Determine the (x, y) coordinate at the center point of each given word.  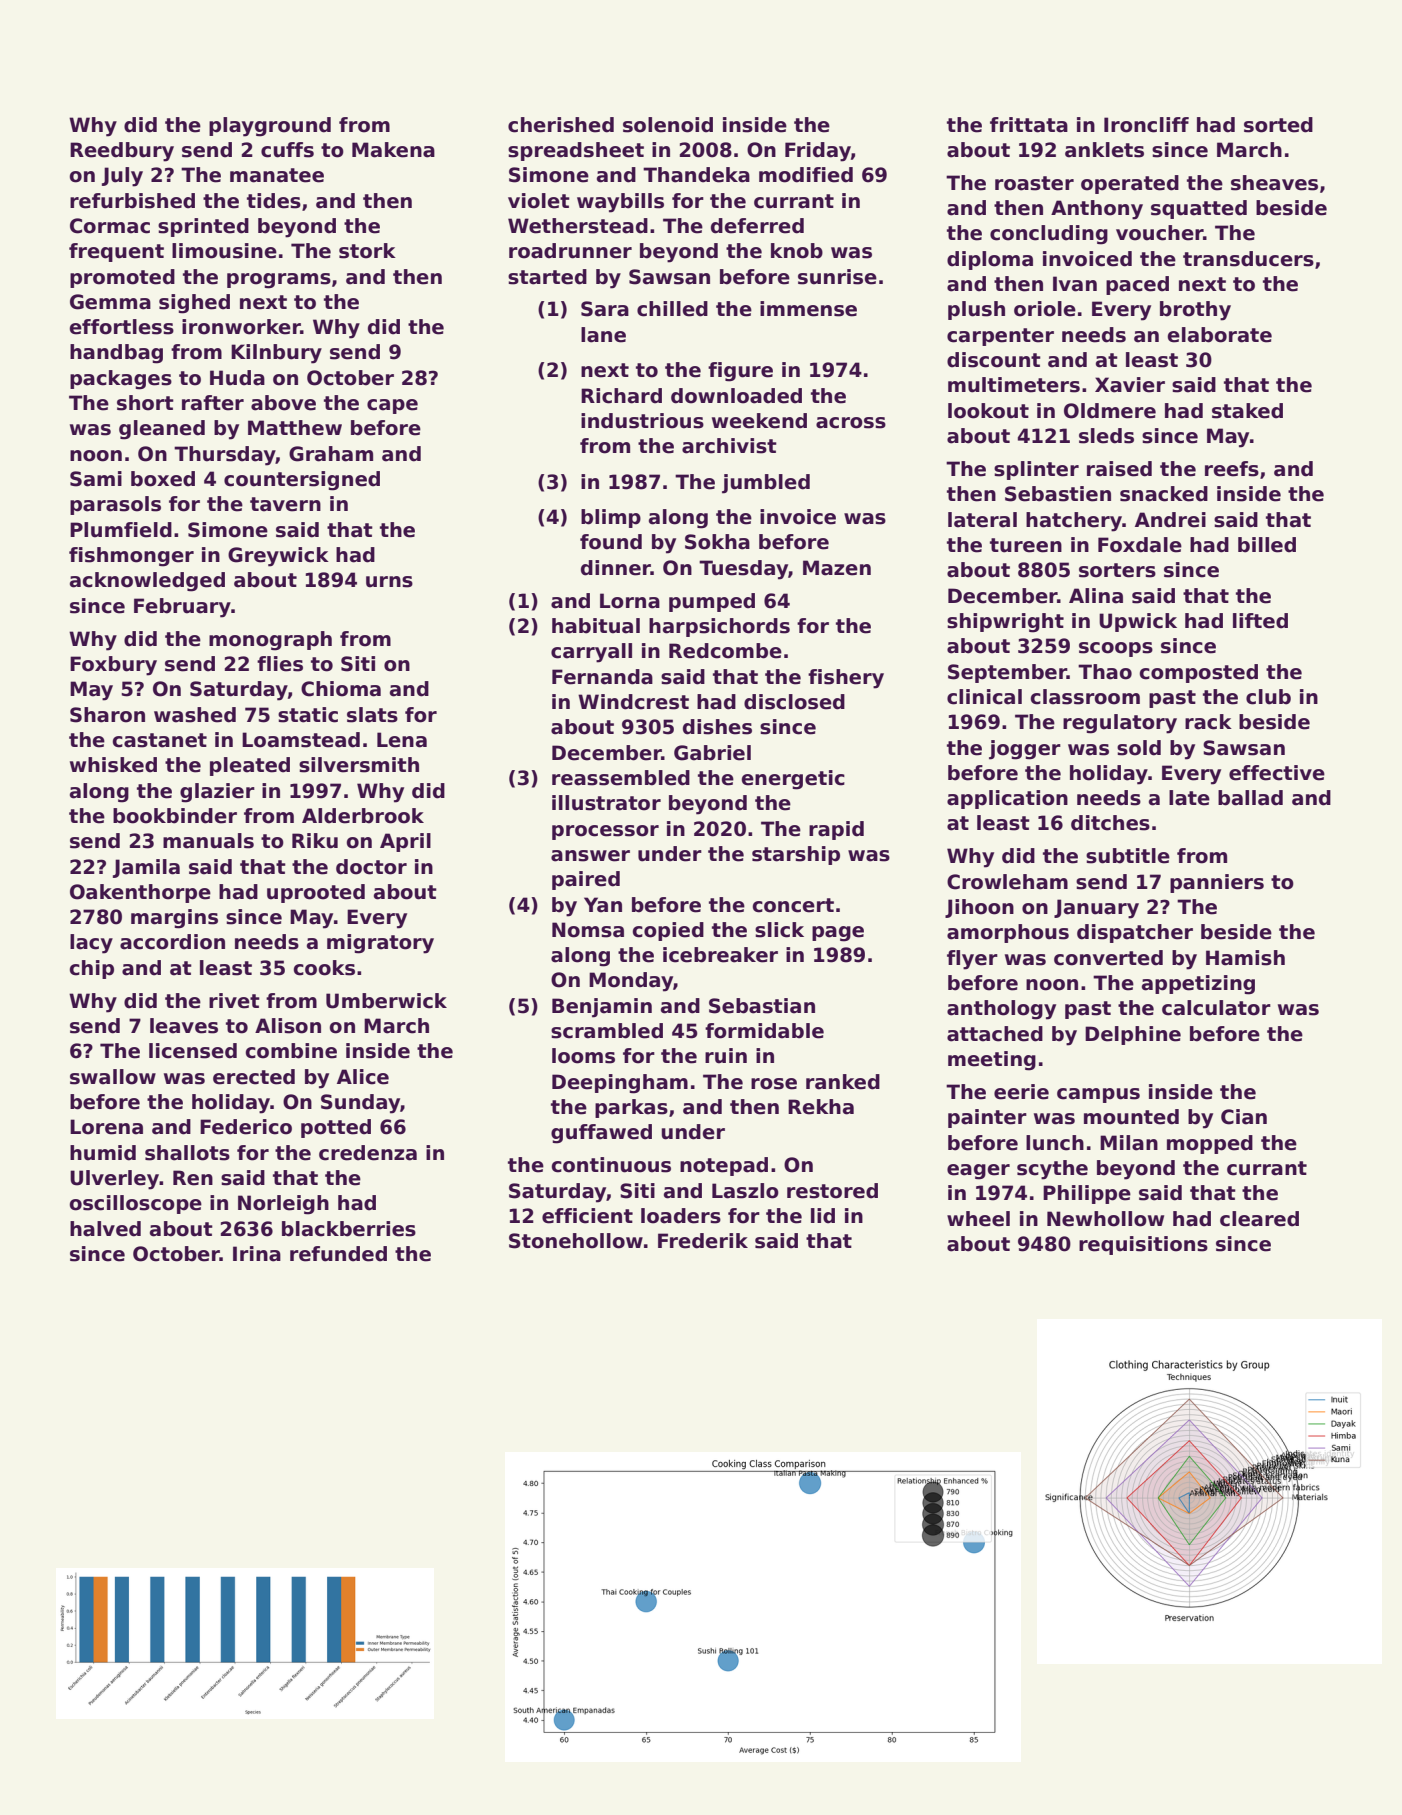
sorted (1278, 125)
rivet (234, 1001)
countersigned (302, 481)
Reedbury (122, 152)
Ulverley (114, 1180)
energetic (793, 780)
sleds (1106, 436)
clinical (984, 697)
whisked (113, 765)
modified (806, 175)
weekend (759, 421)
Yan (603, 905)
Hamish (1245, 958)
